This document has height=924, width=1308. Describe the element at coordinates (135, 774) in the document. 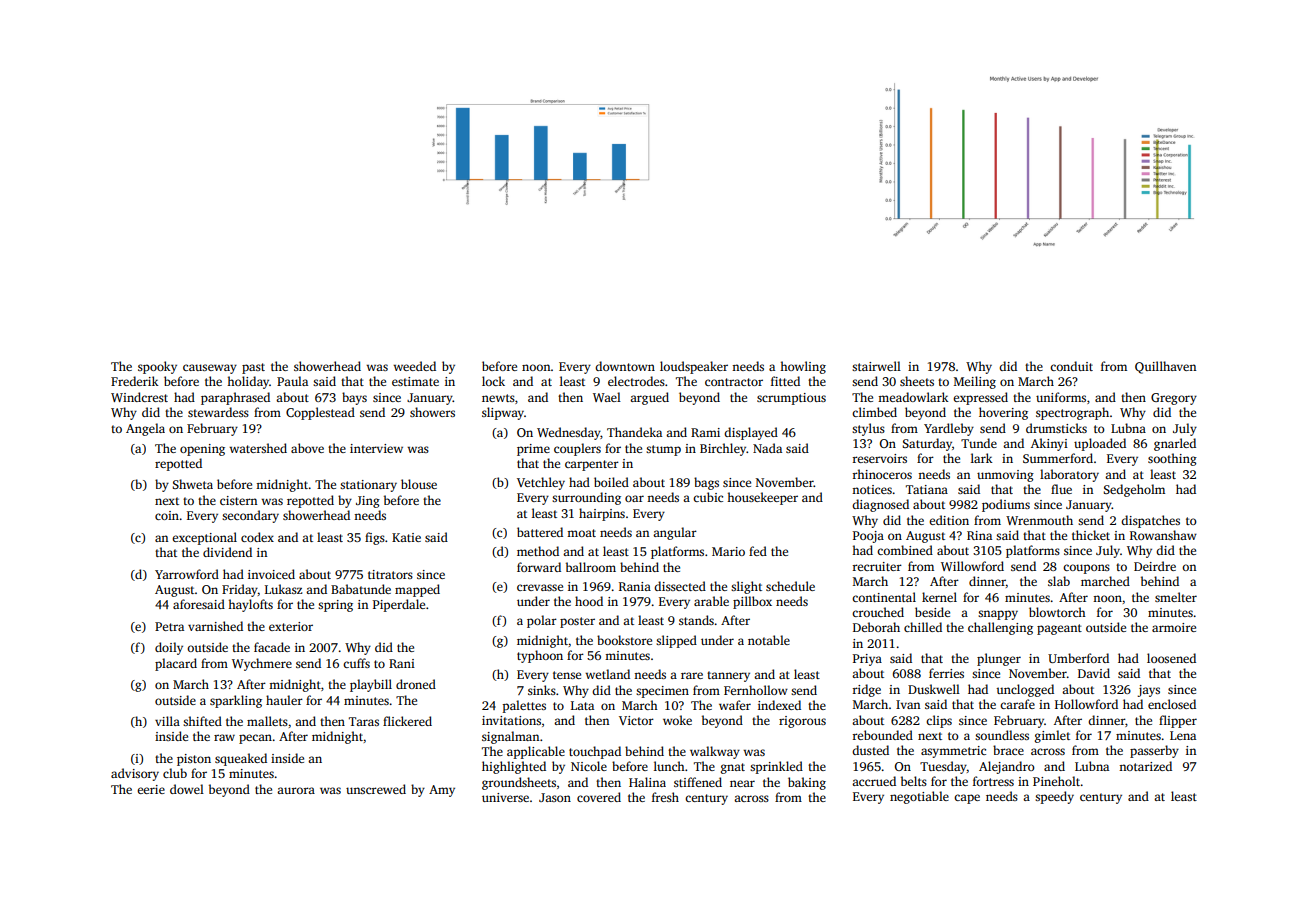

I see `advisory` at that location.
